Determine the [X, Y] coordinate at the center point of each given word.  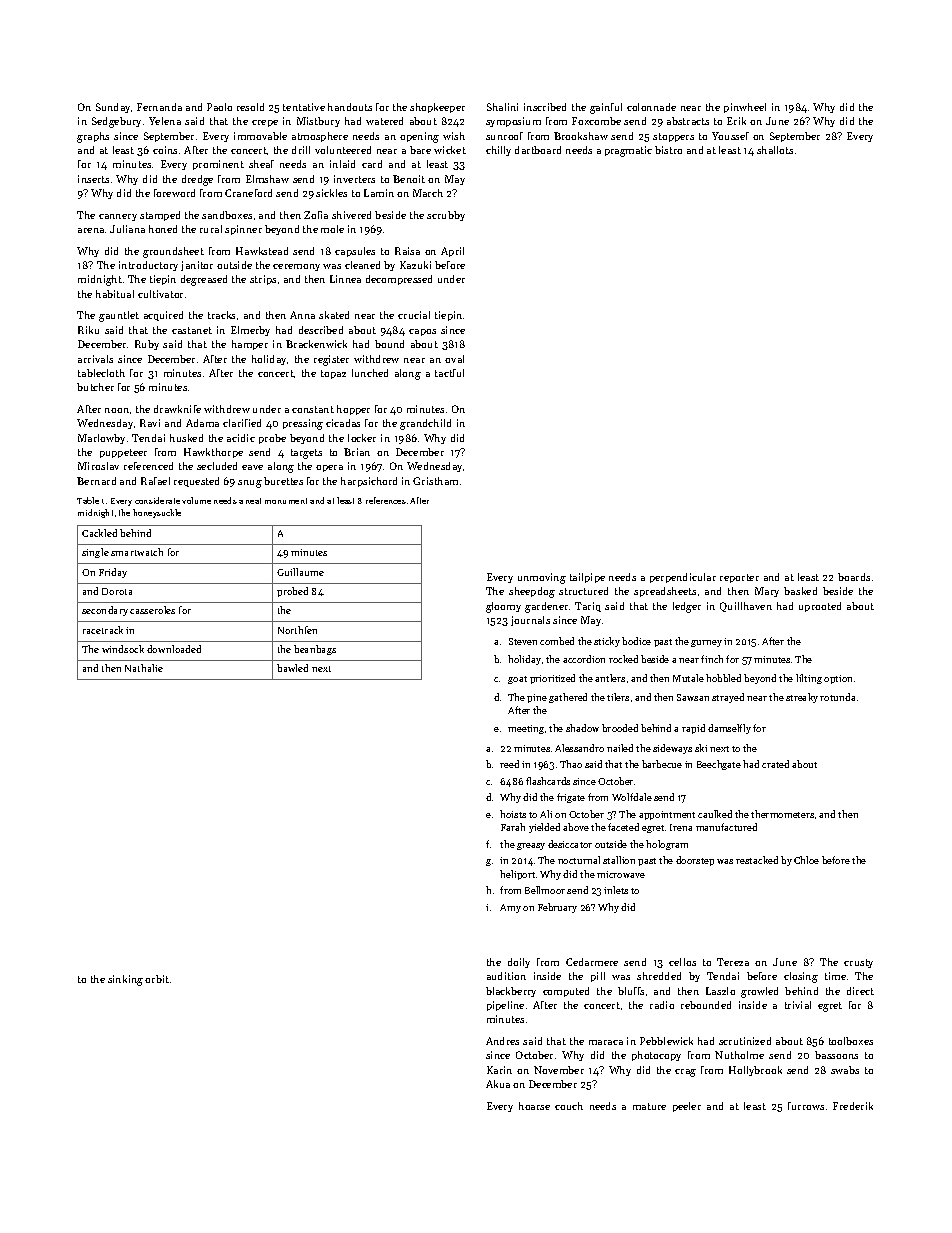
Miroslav [98, 466]
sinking [125, 980]
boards [854, 577]
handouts [350, 107]
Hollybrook [755, 1071]
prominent [218, 165]
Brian [357, 452]
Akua [498, 1084]
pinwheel [745, 108]
